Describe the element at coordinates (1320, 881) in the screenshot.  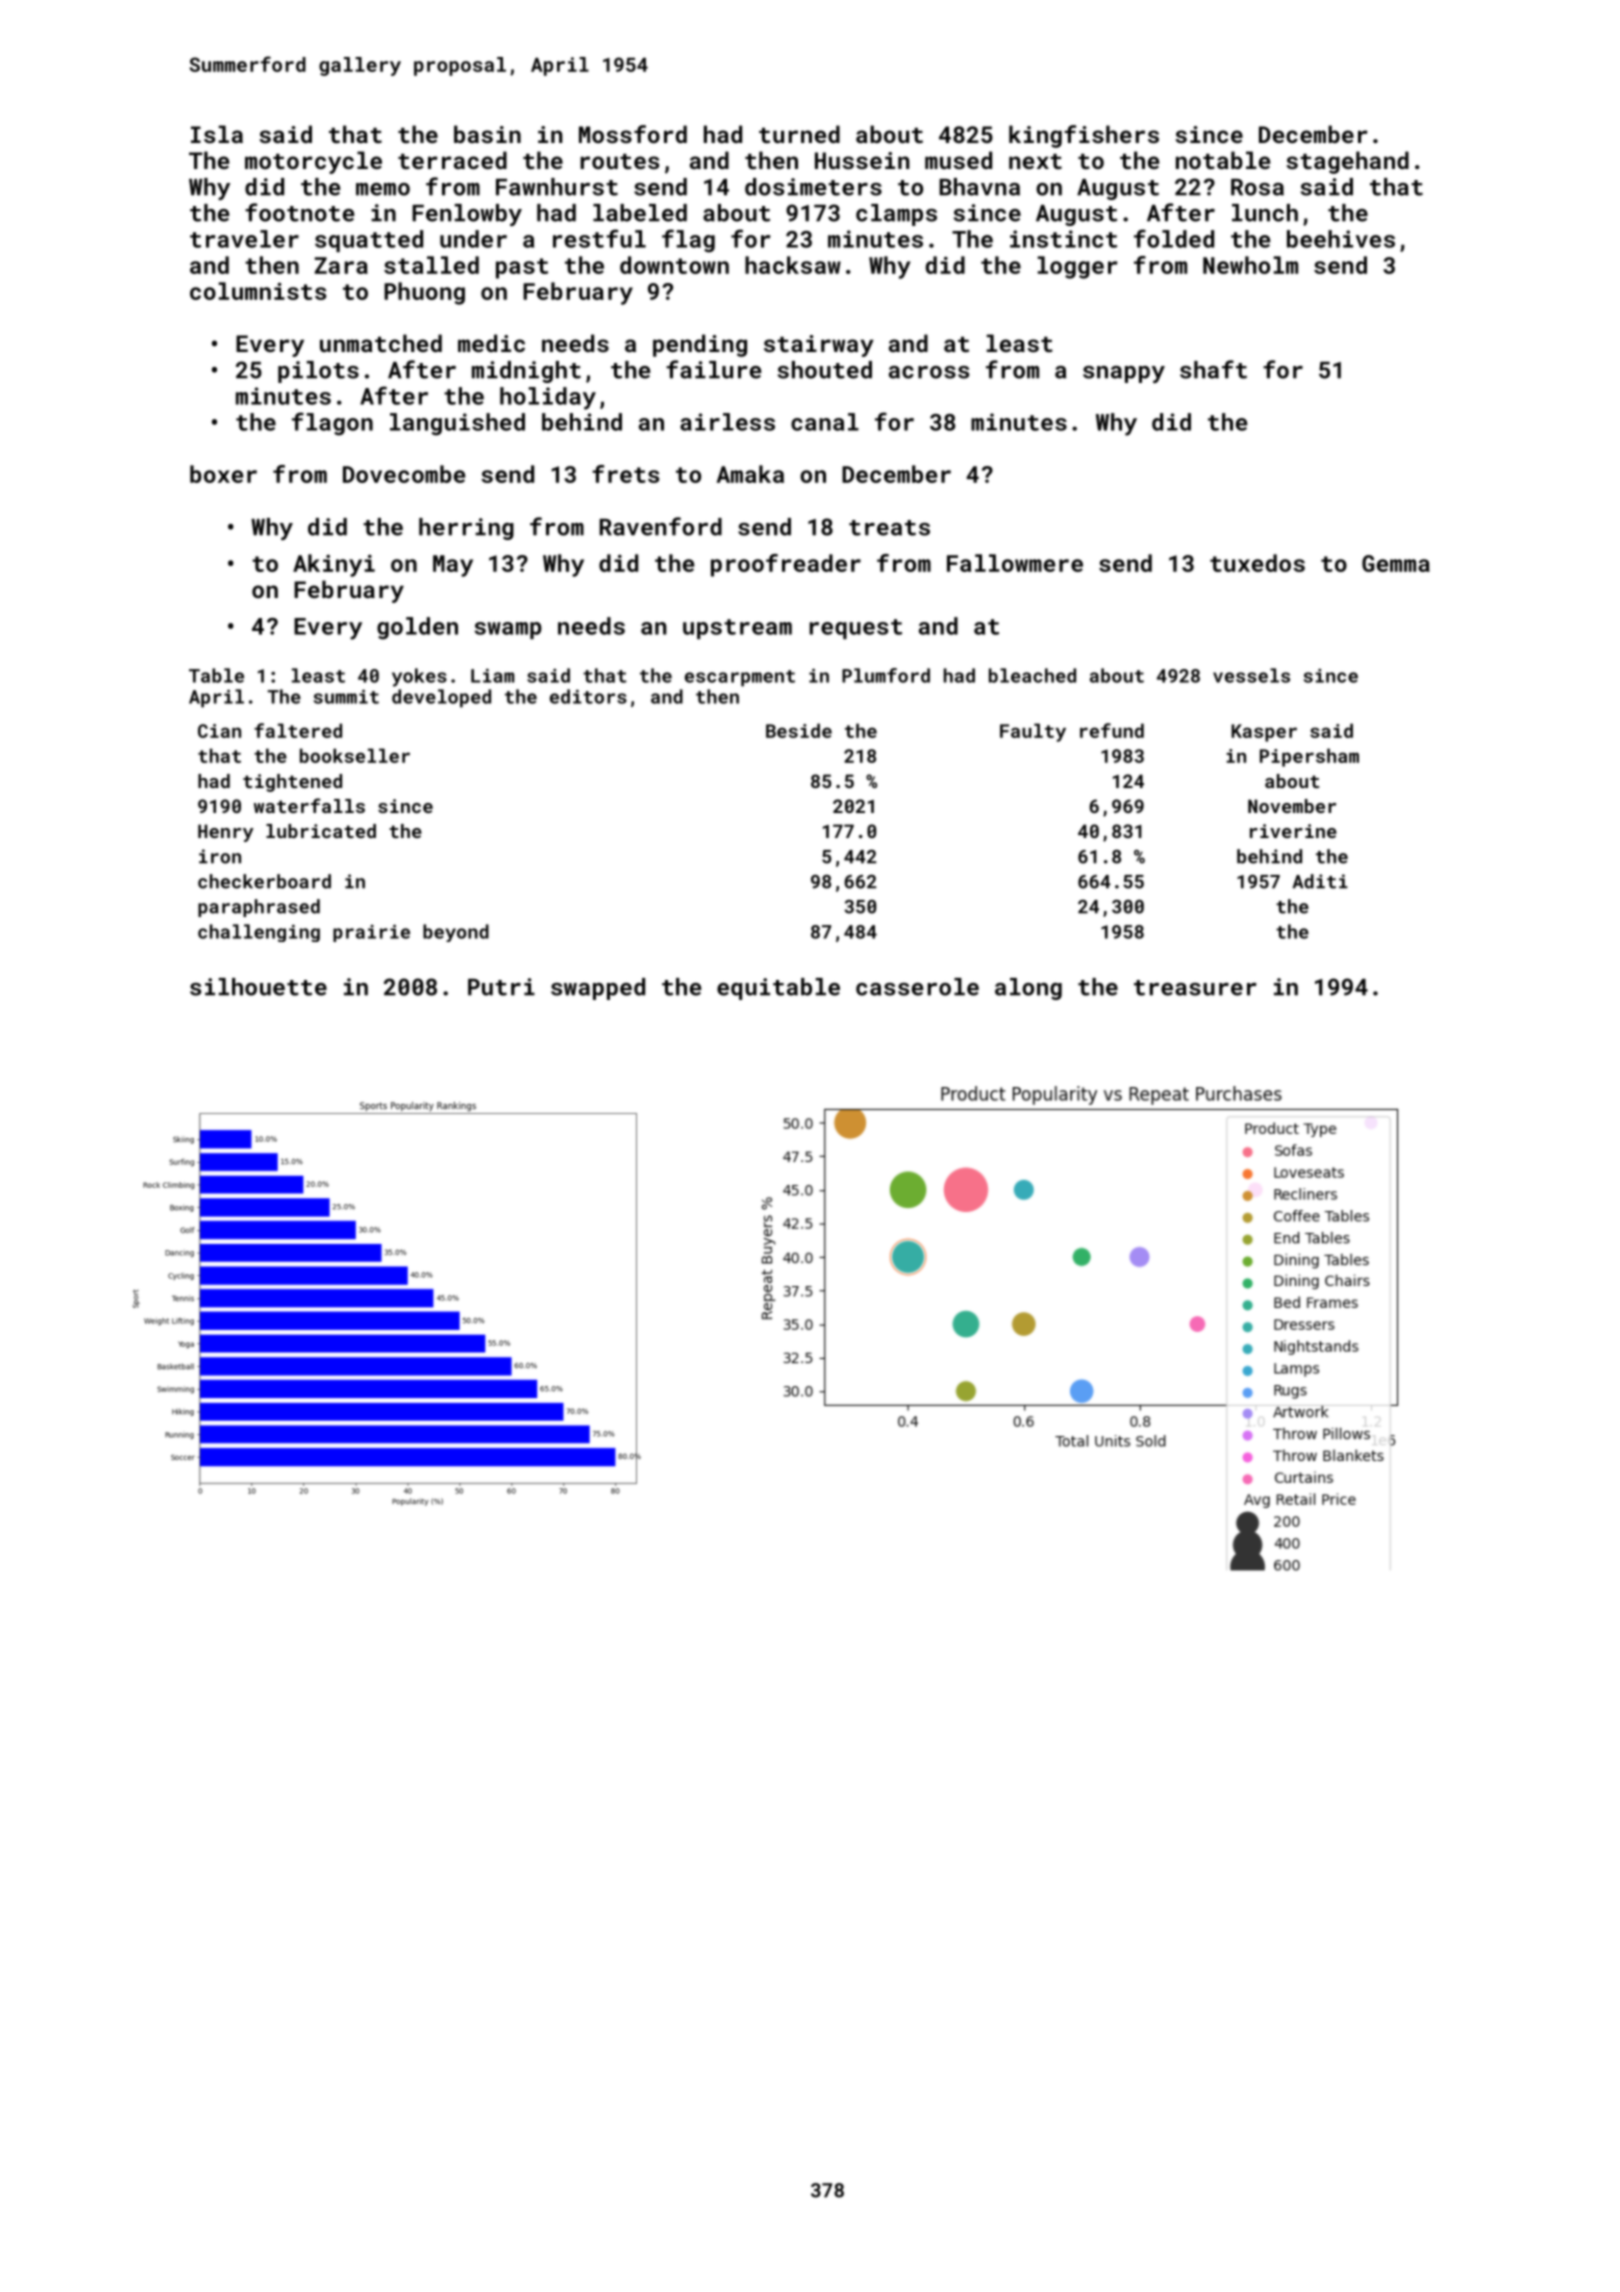
I see `Aditi` at that location.
